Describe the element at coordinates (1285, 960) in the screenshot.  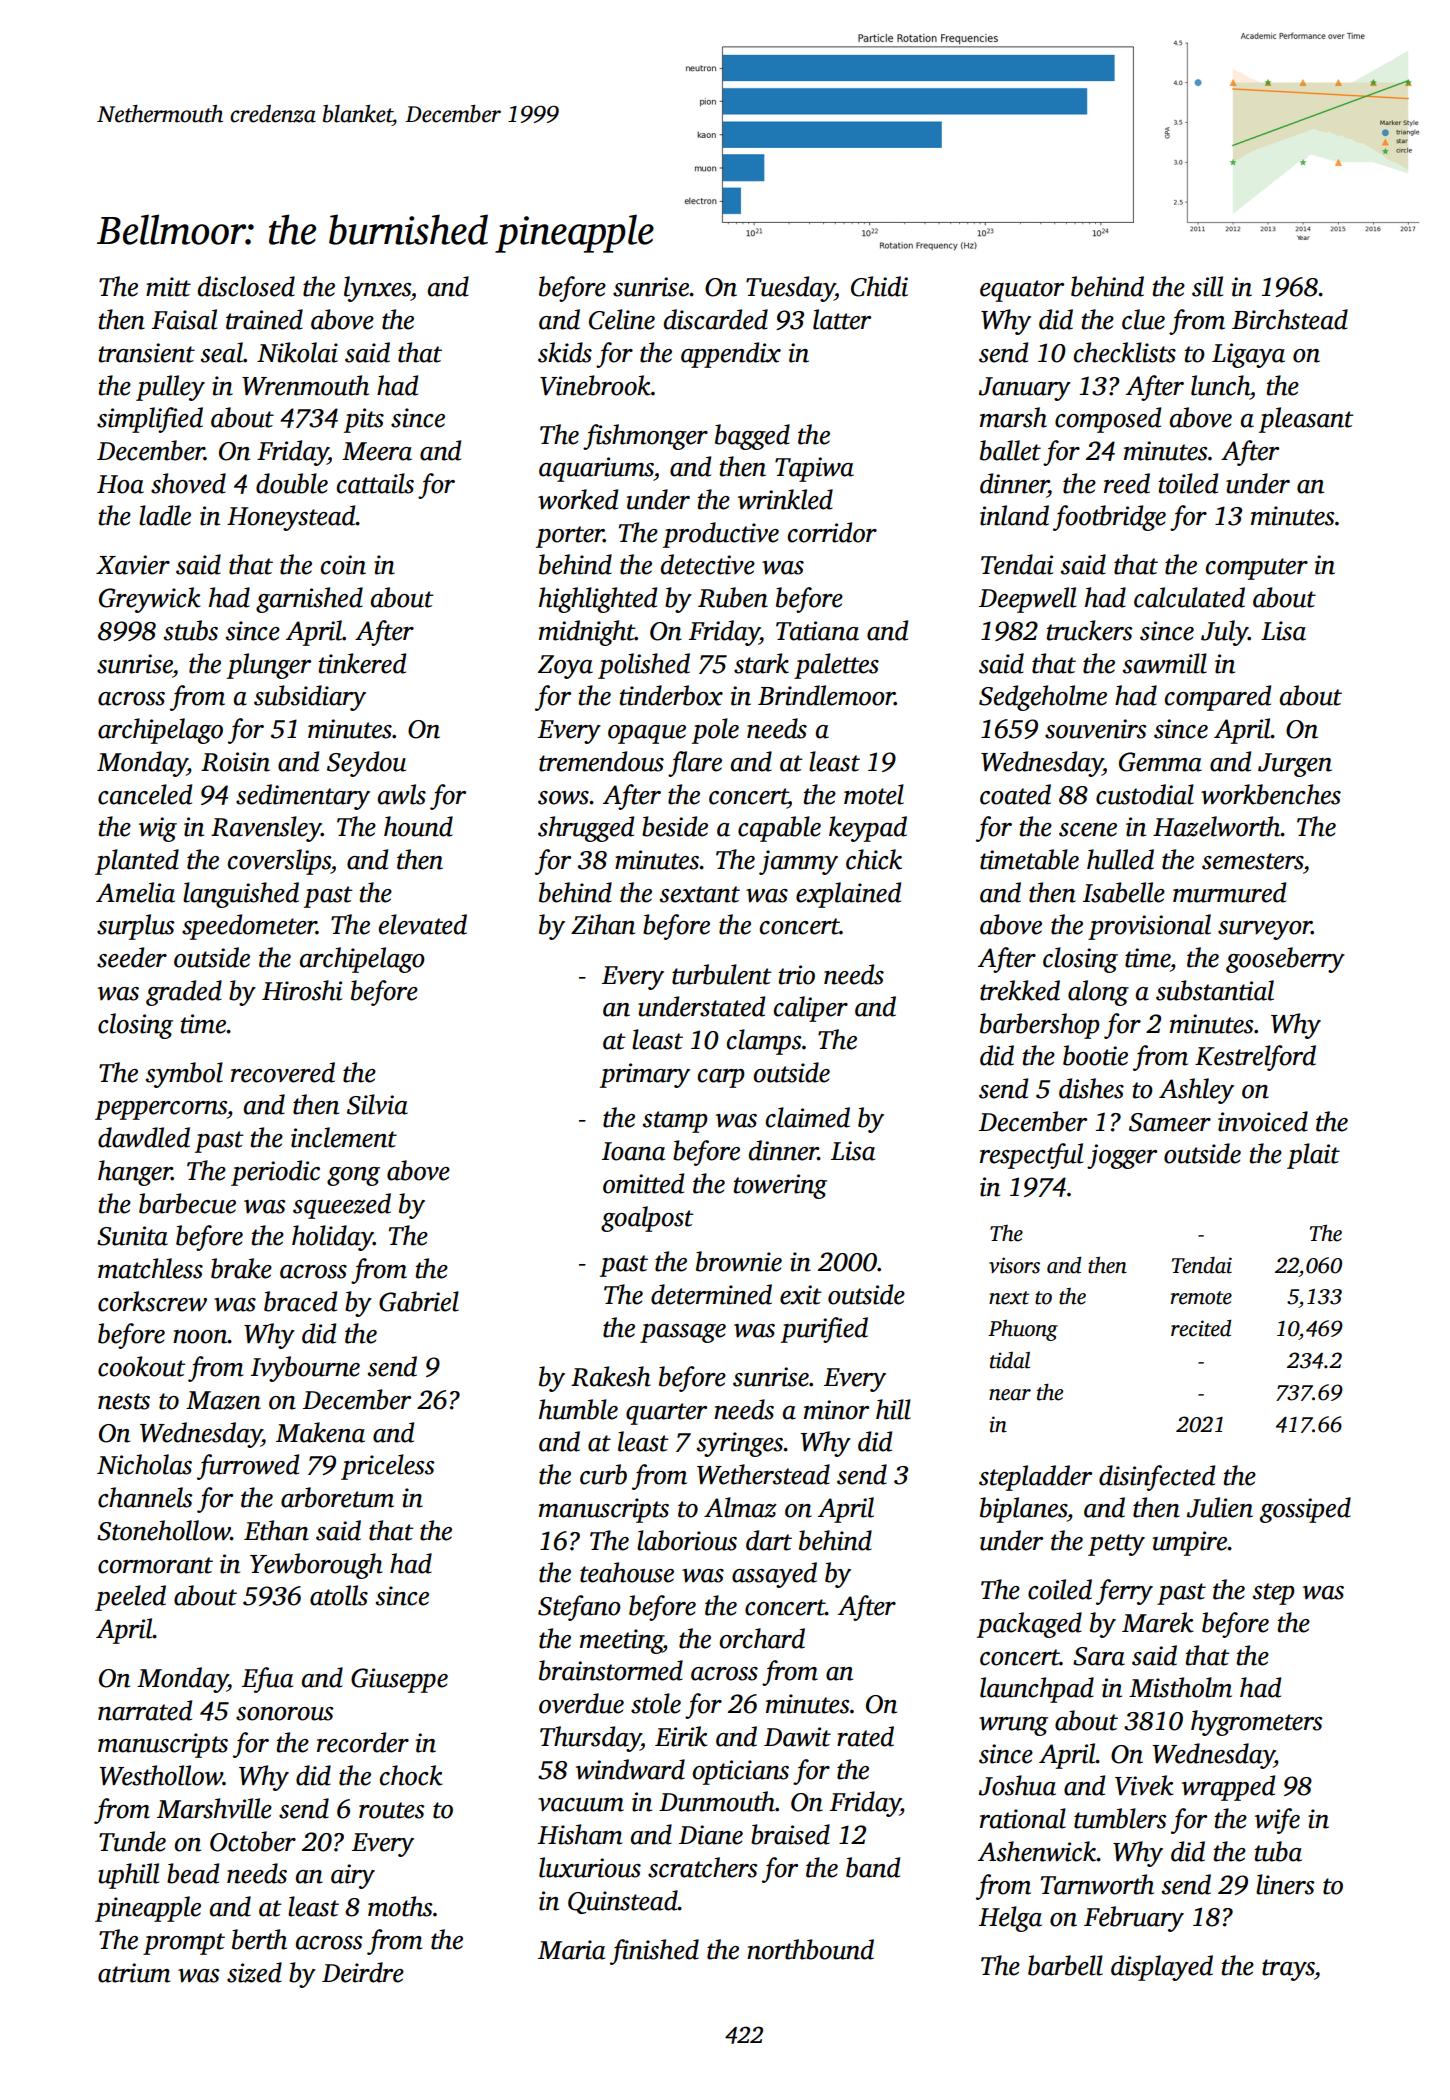
I see `gooseberry` at that location.
